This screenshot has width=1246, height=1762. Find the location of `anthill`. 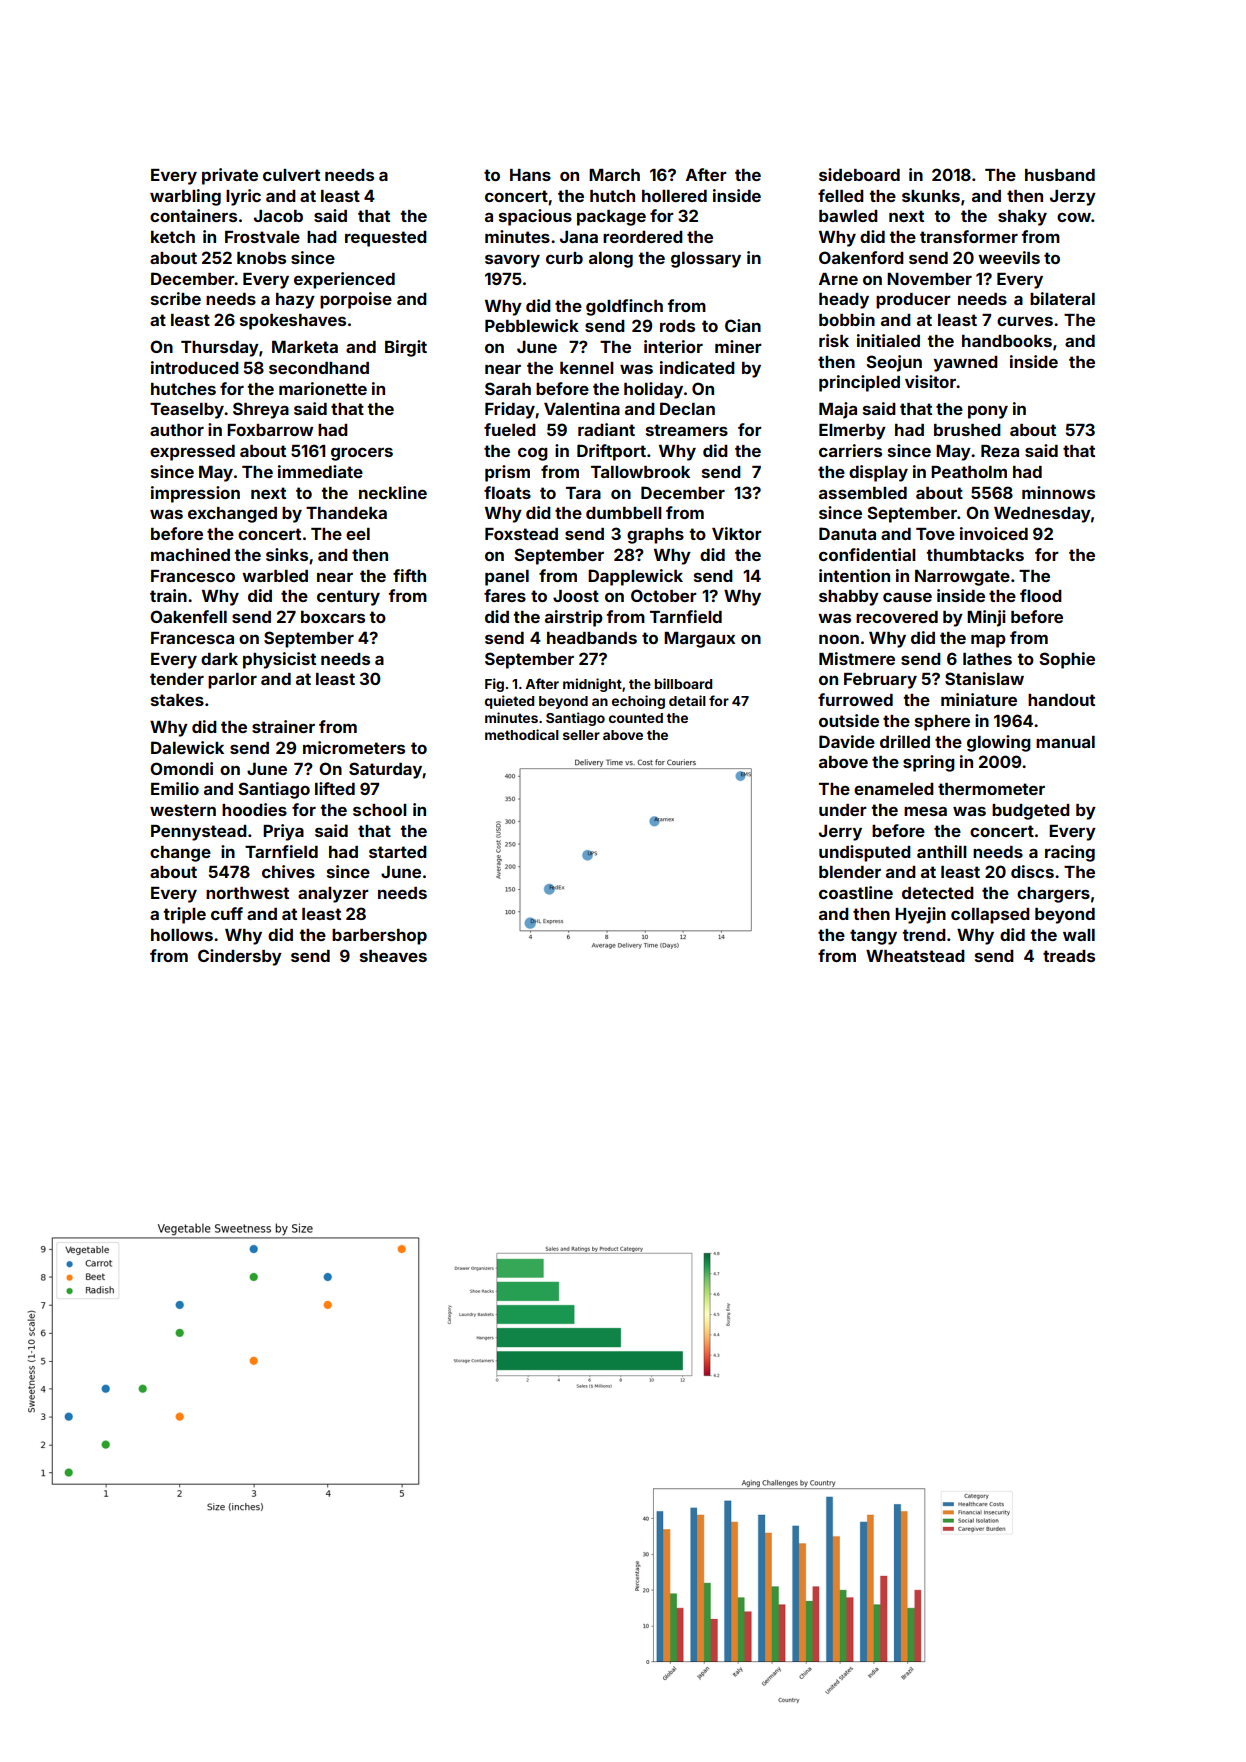

anthill is located at coordinates (942, 851).
